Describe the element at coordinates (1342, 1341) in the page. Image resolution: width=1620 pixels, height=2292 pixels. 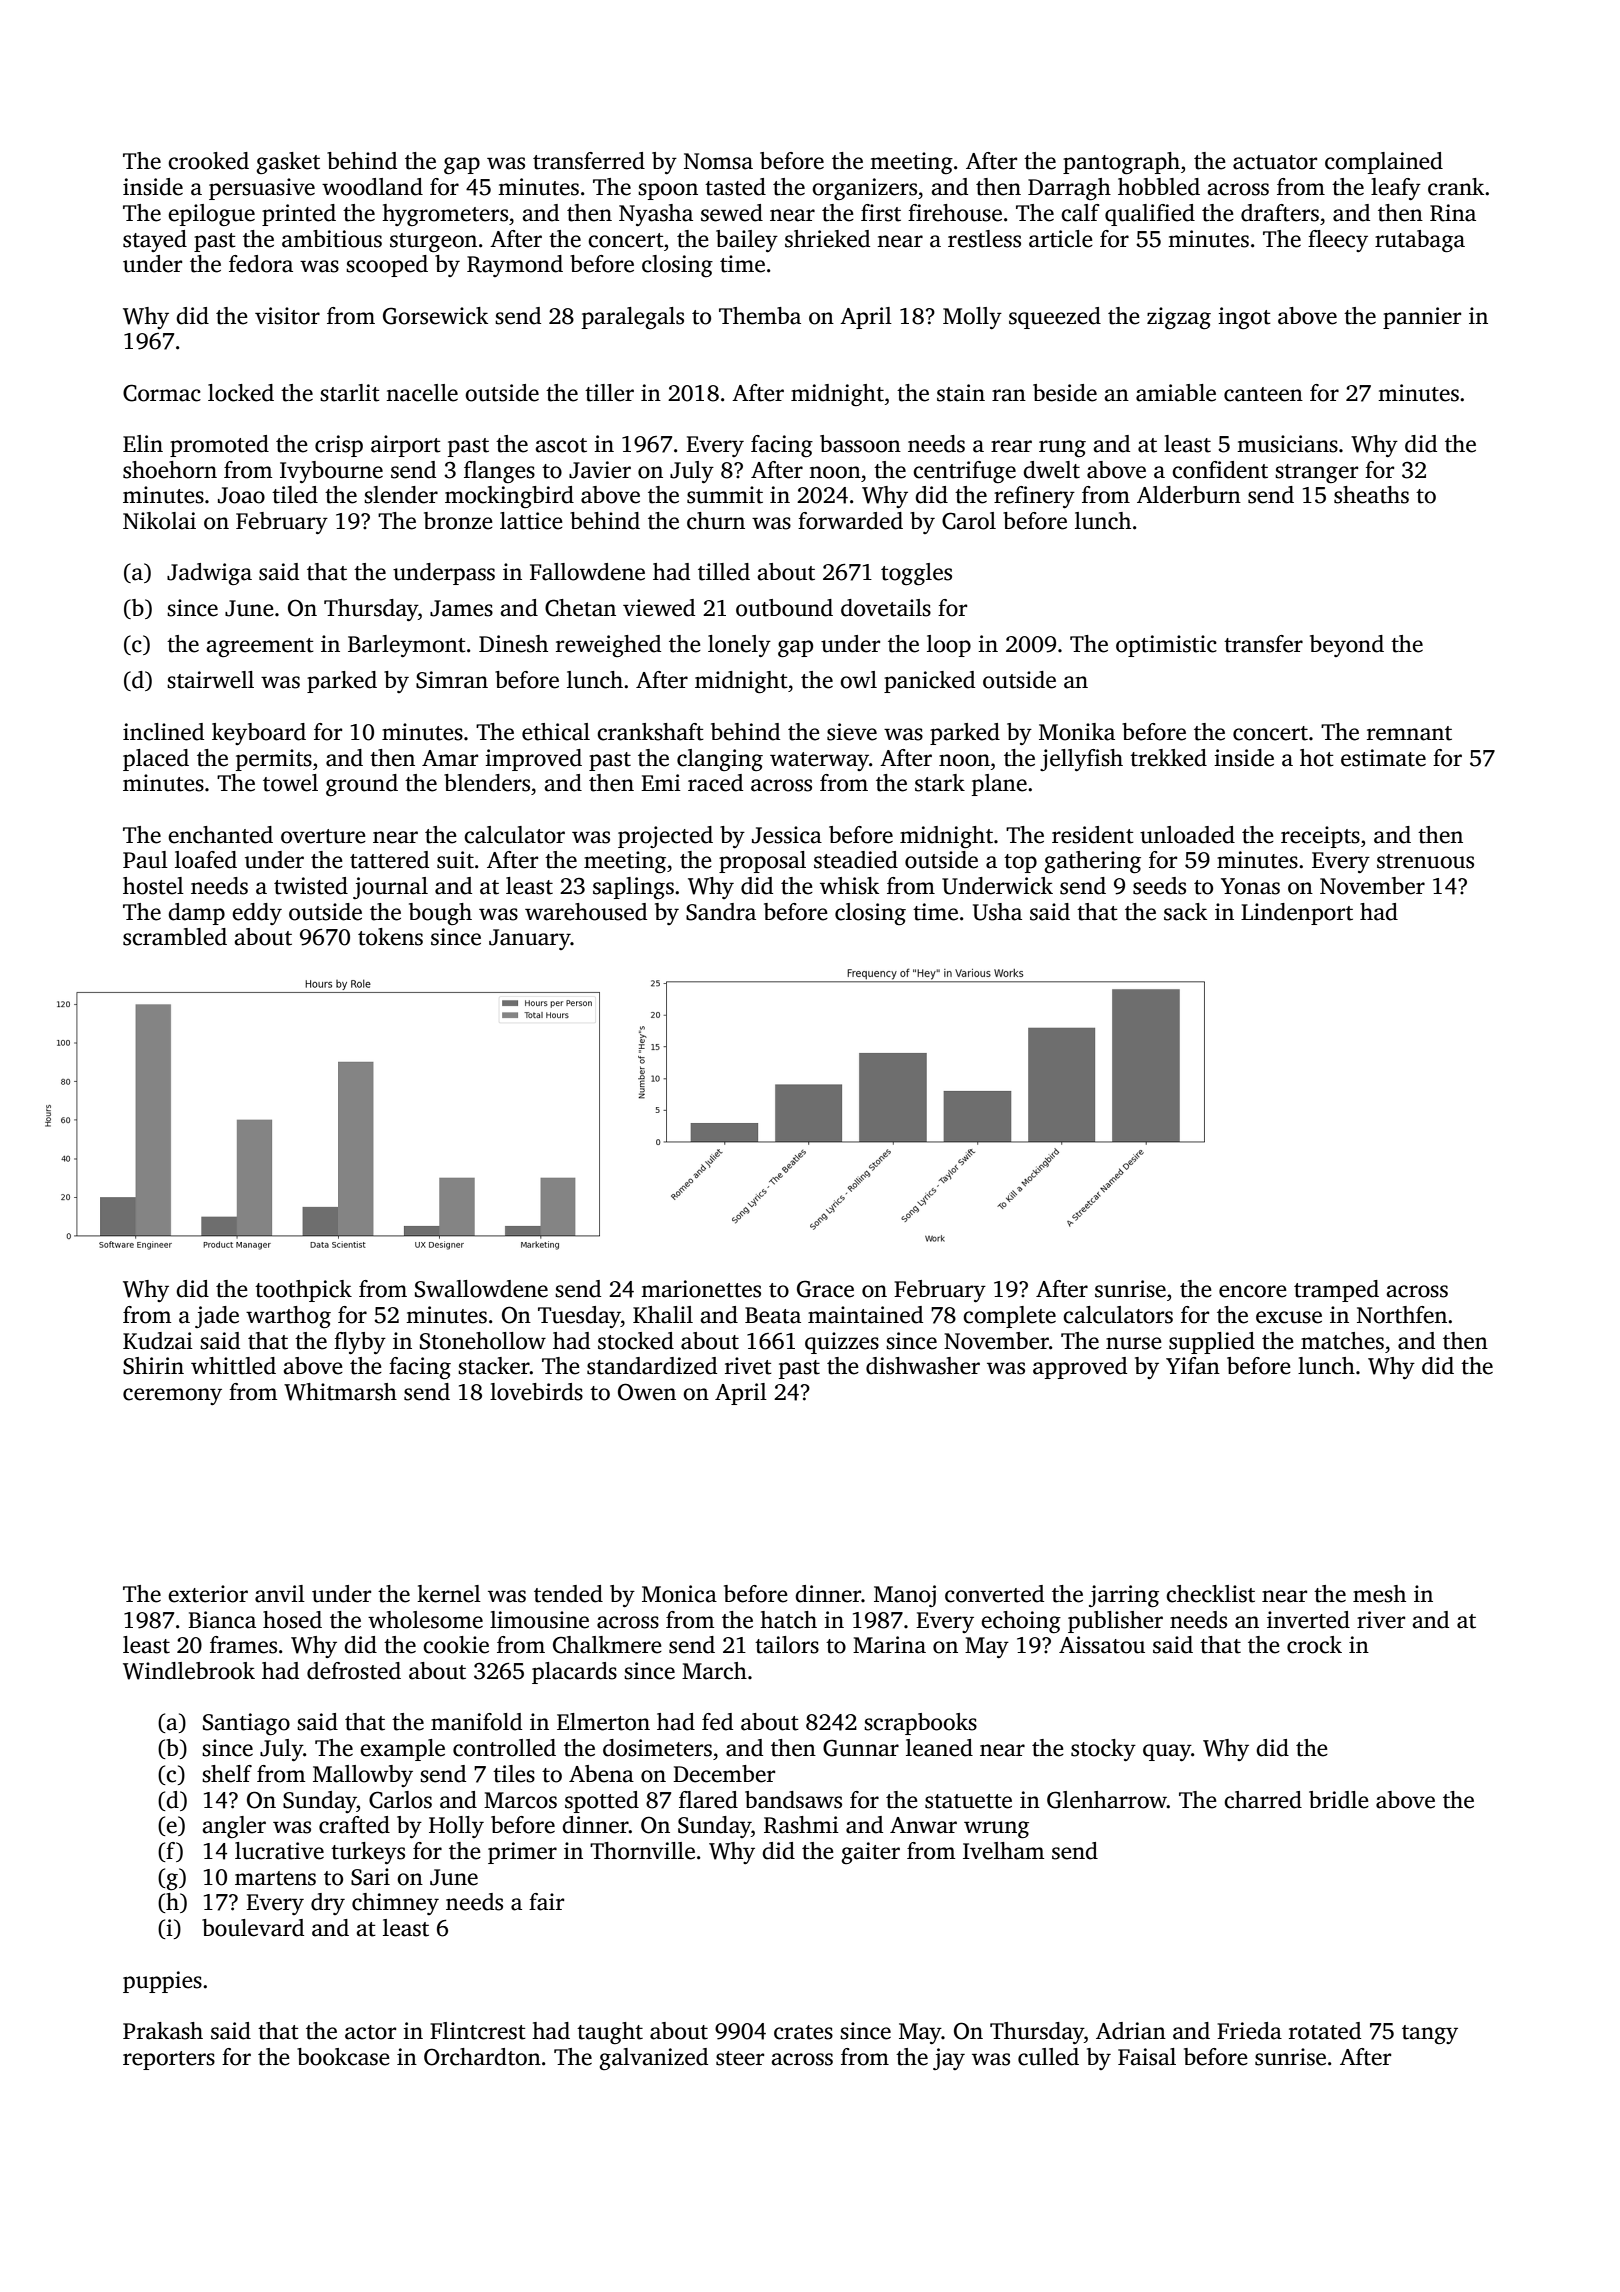
I see `matches` at that location.
